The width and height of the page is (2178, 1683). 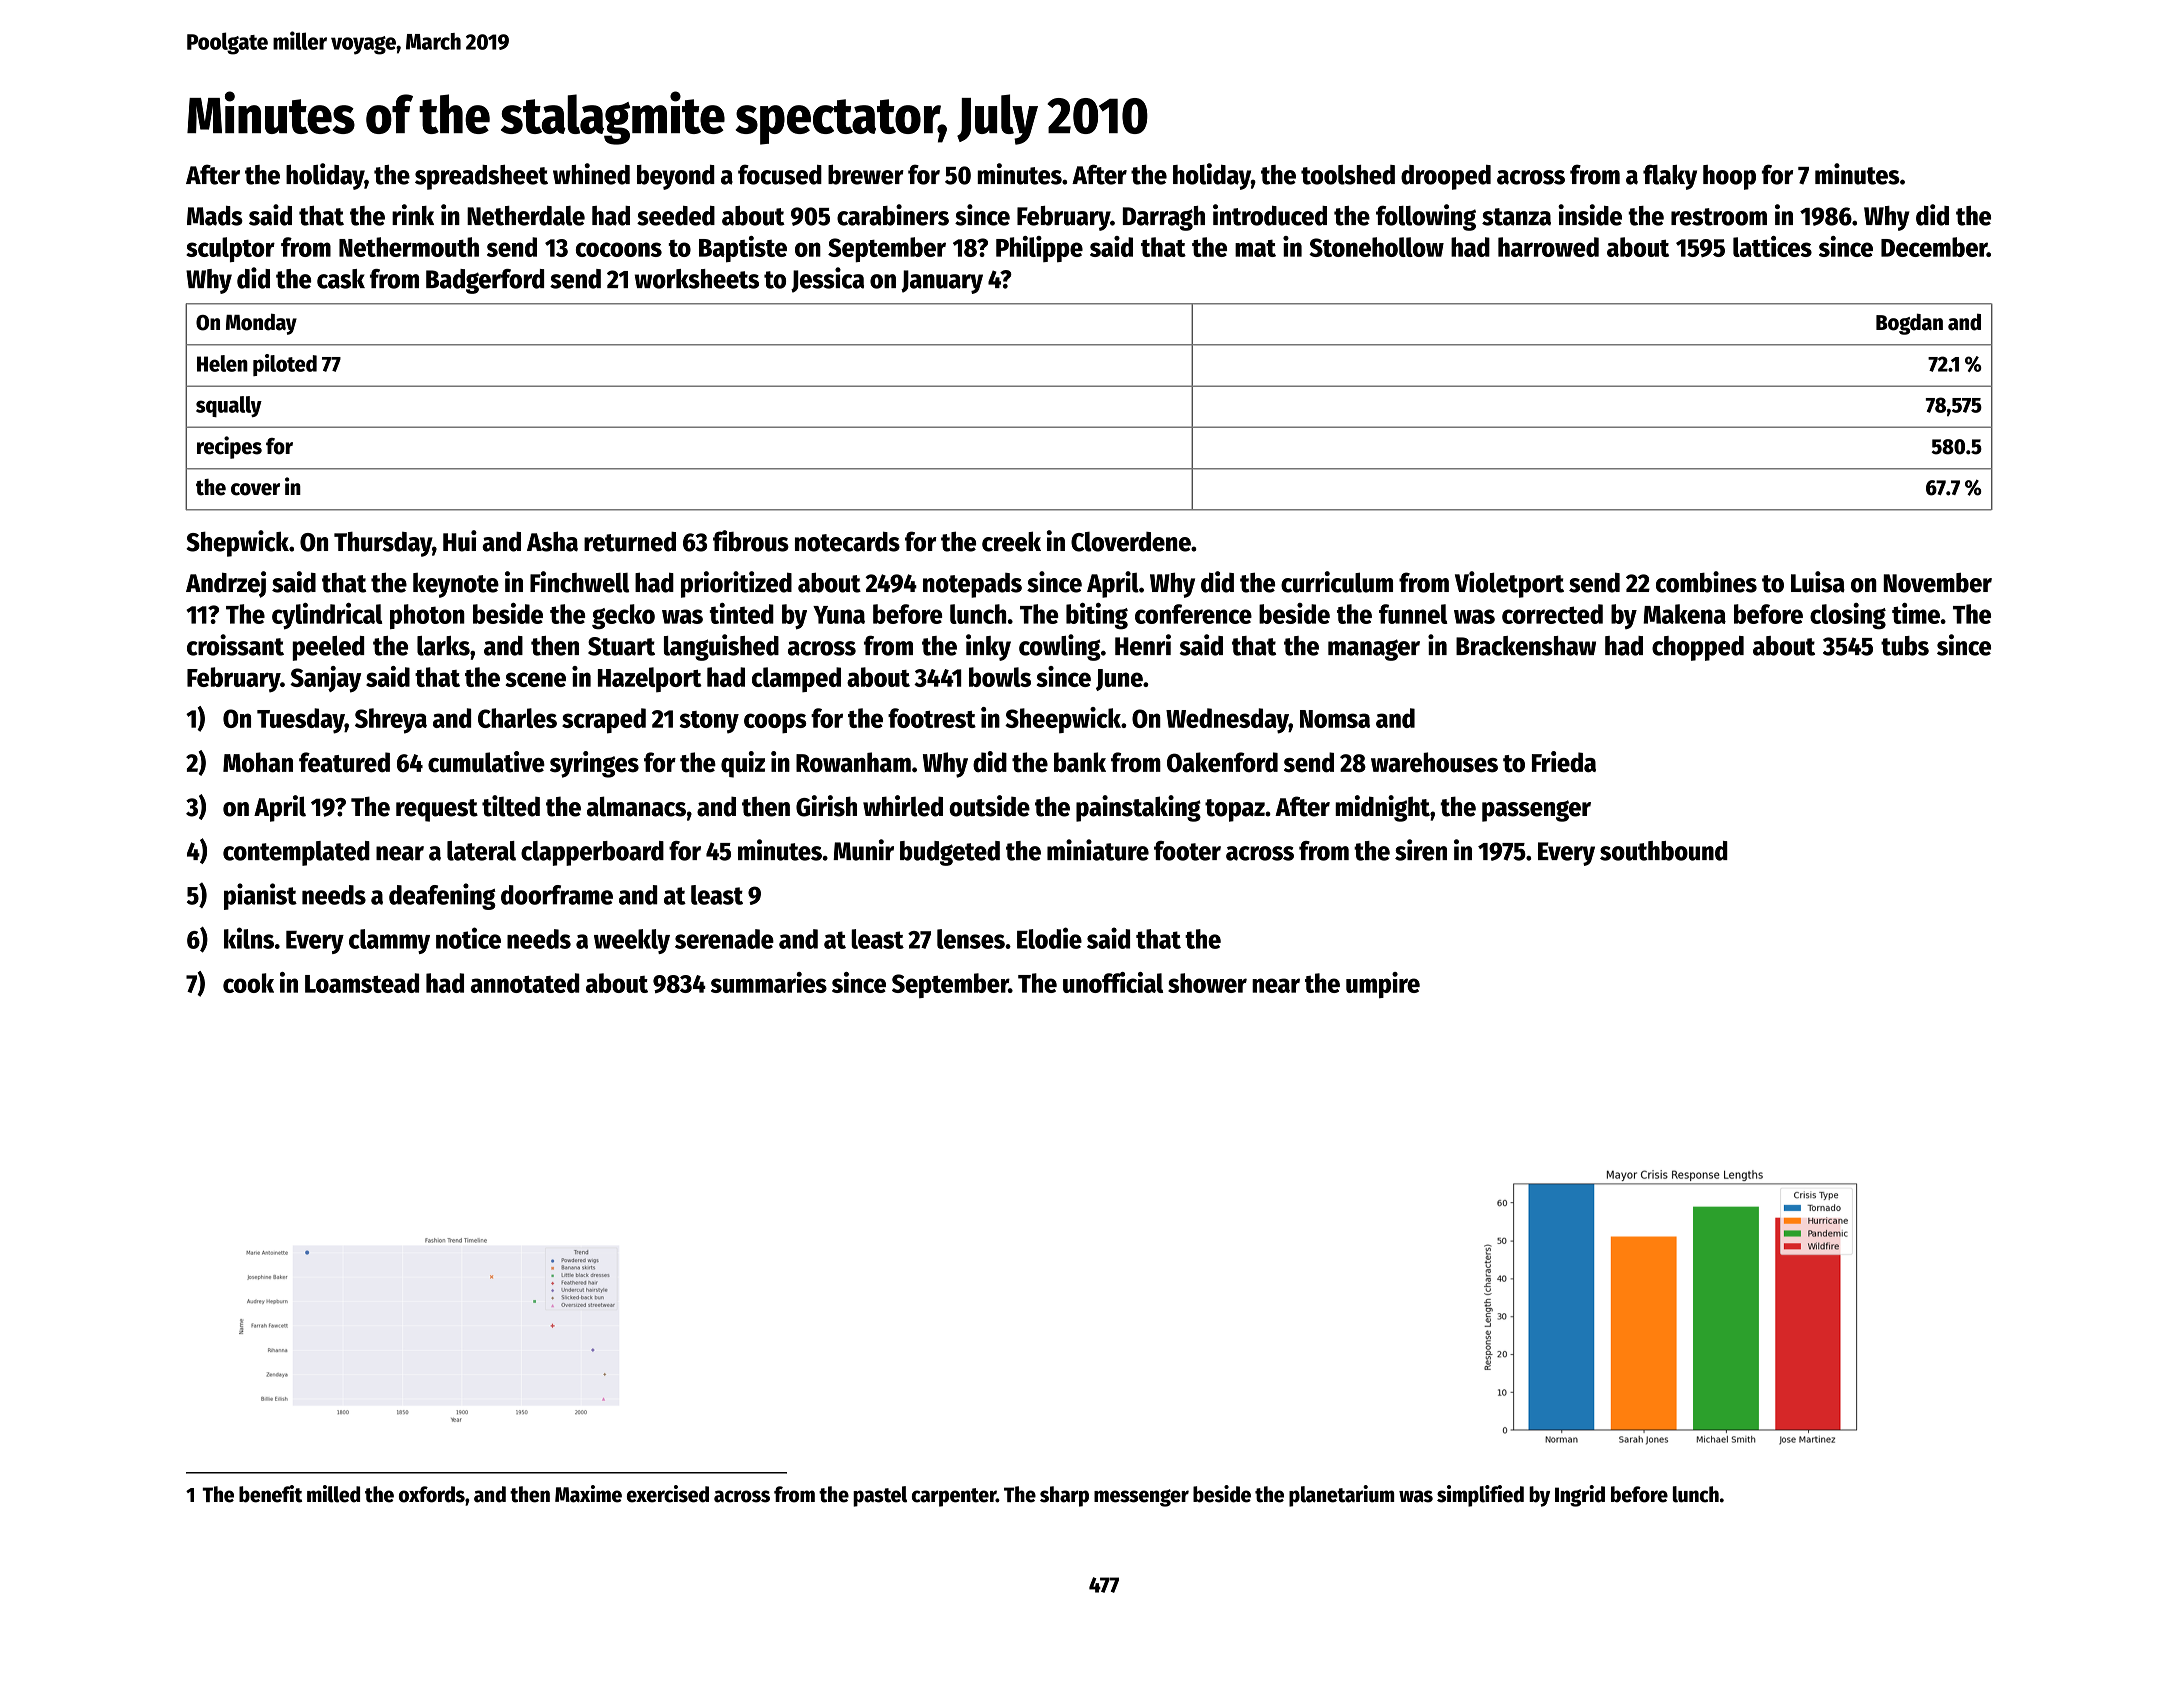 What do you see at coordinates (1113, 982) in the page?
I see `unofficial` at bounding box center [1113, 982].
